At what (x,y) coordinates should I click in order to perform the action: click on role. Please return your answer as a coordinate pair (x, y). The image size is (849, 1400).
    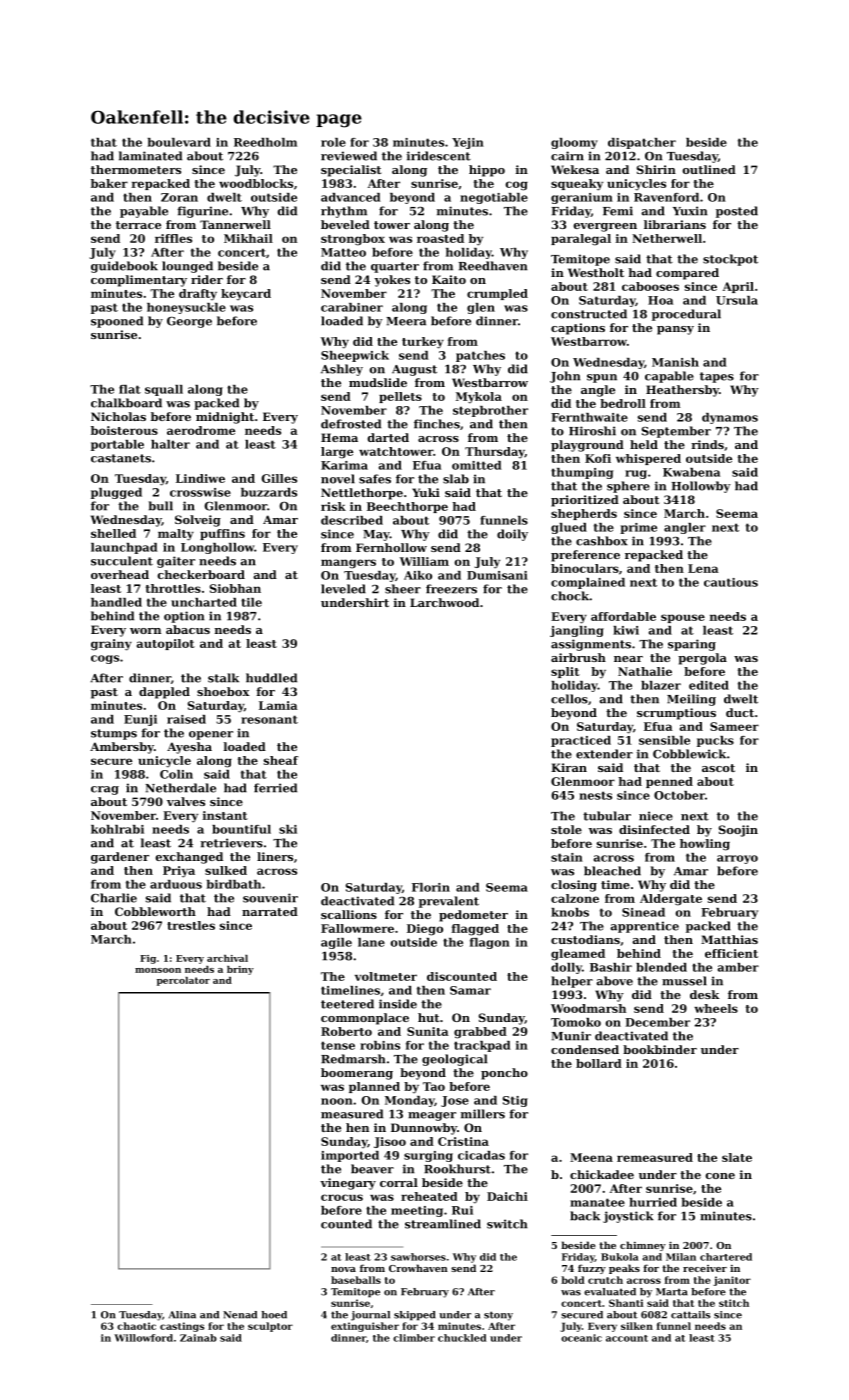
    Looking at the image, I should click on (333, 142).
